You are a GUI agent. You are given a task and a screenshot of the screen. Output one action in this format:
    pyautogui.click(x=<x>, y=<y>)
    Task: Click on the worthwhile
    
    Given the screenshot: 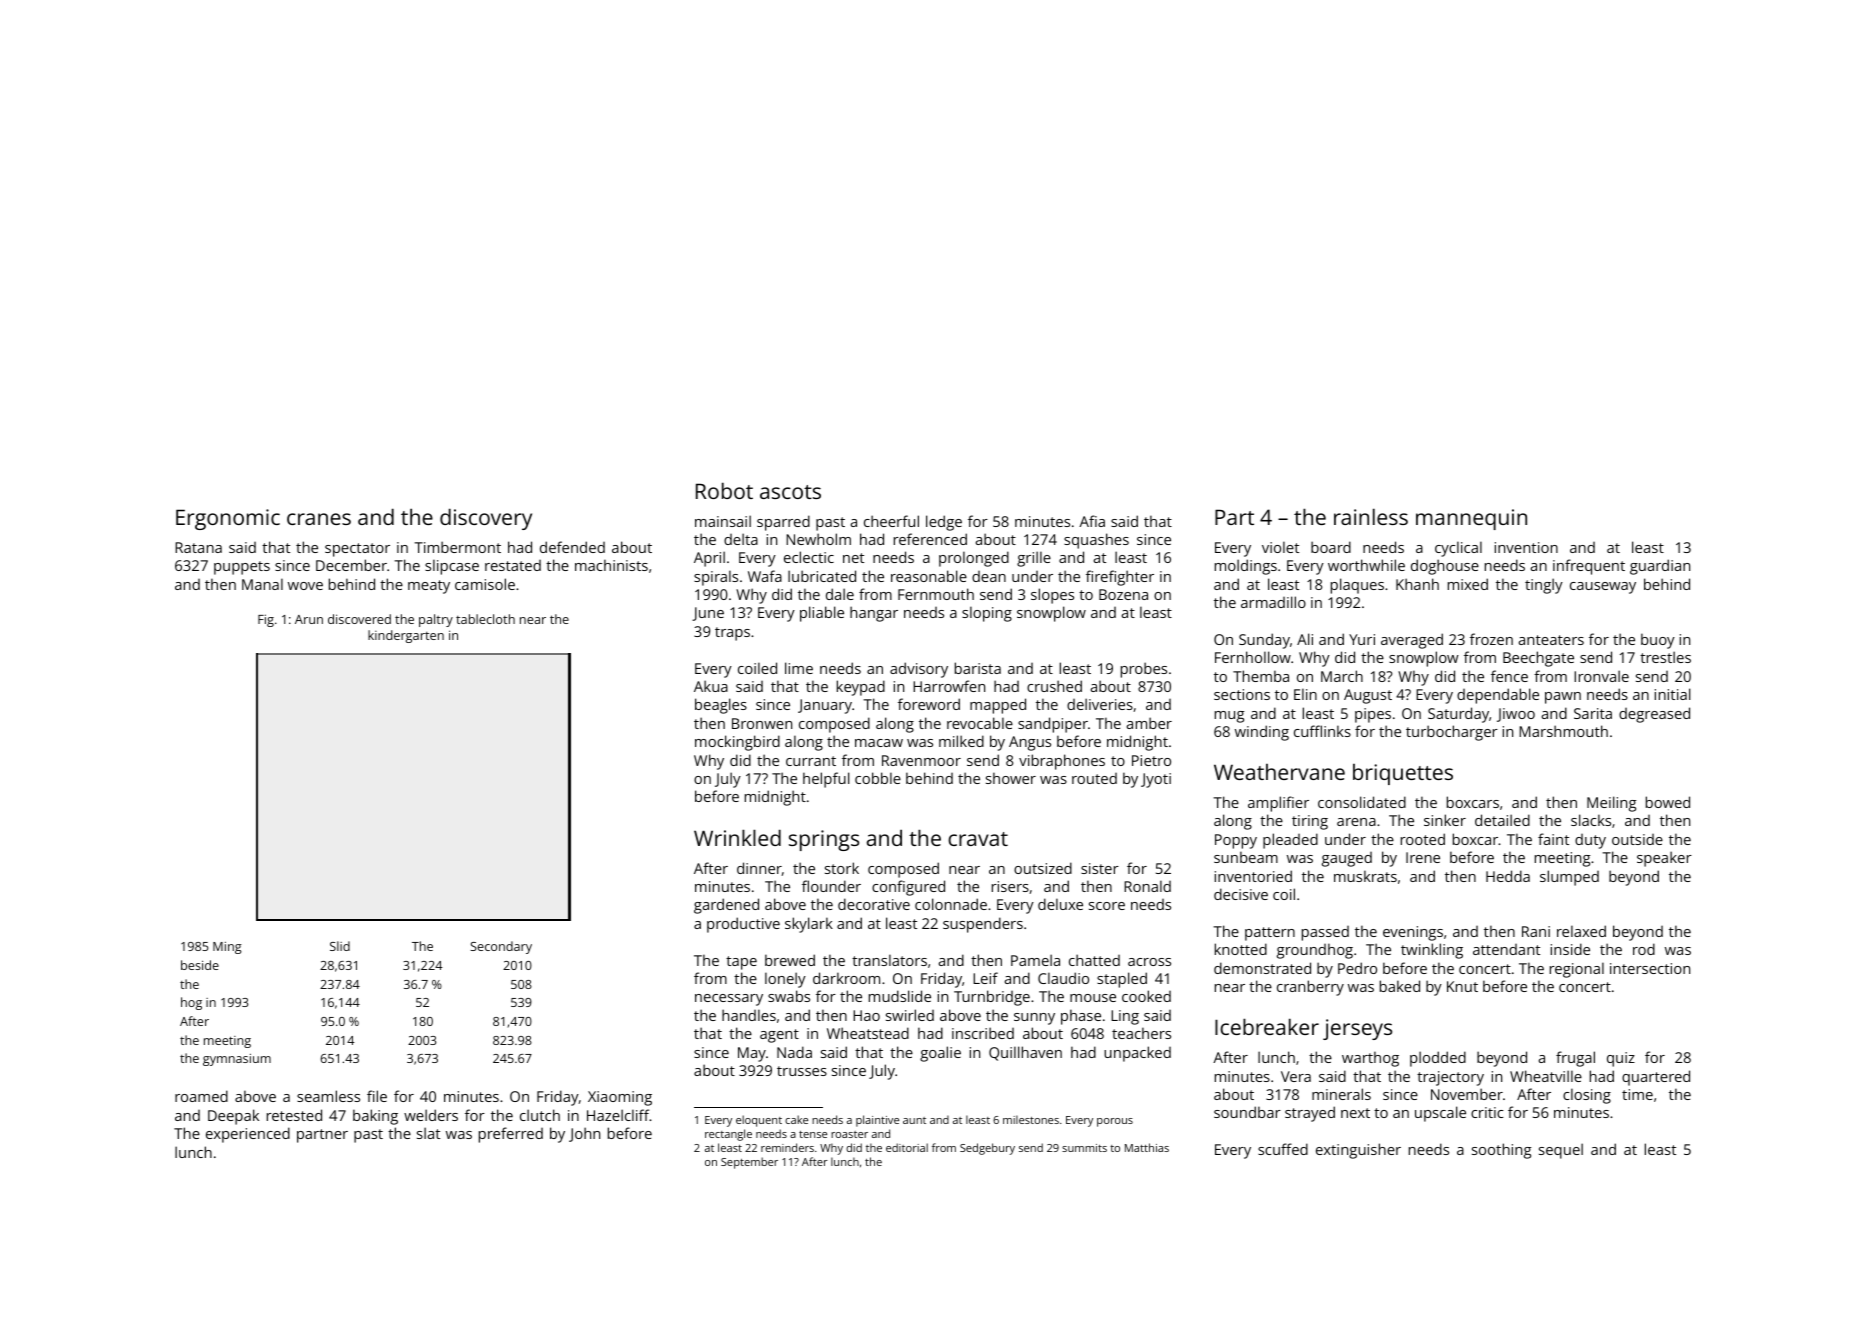 What is the action you would take?
    pyautogui.click(x=1366, y=565)
